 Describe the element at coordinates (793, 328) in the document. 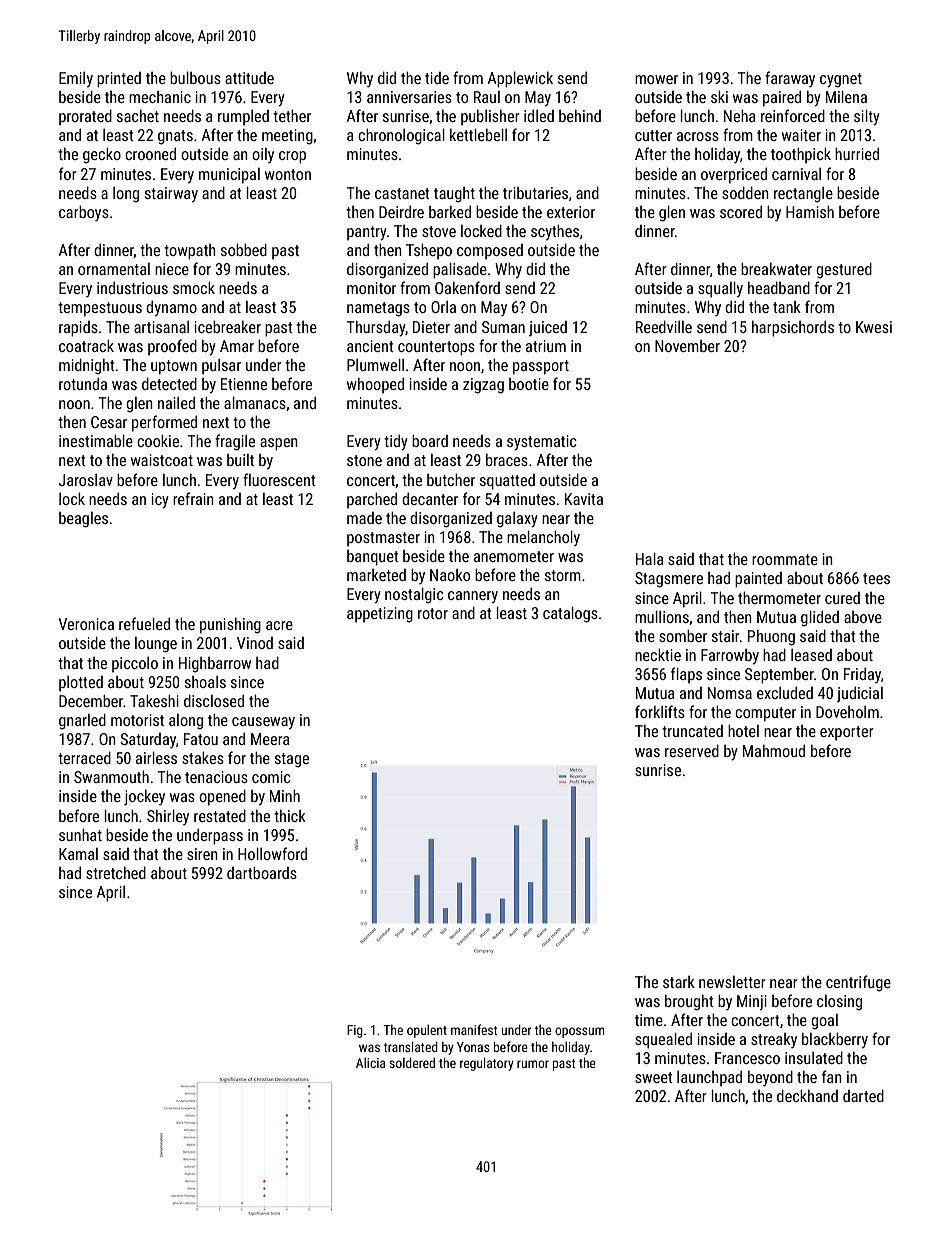

I see `harpsichords` at that location.
